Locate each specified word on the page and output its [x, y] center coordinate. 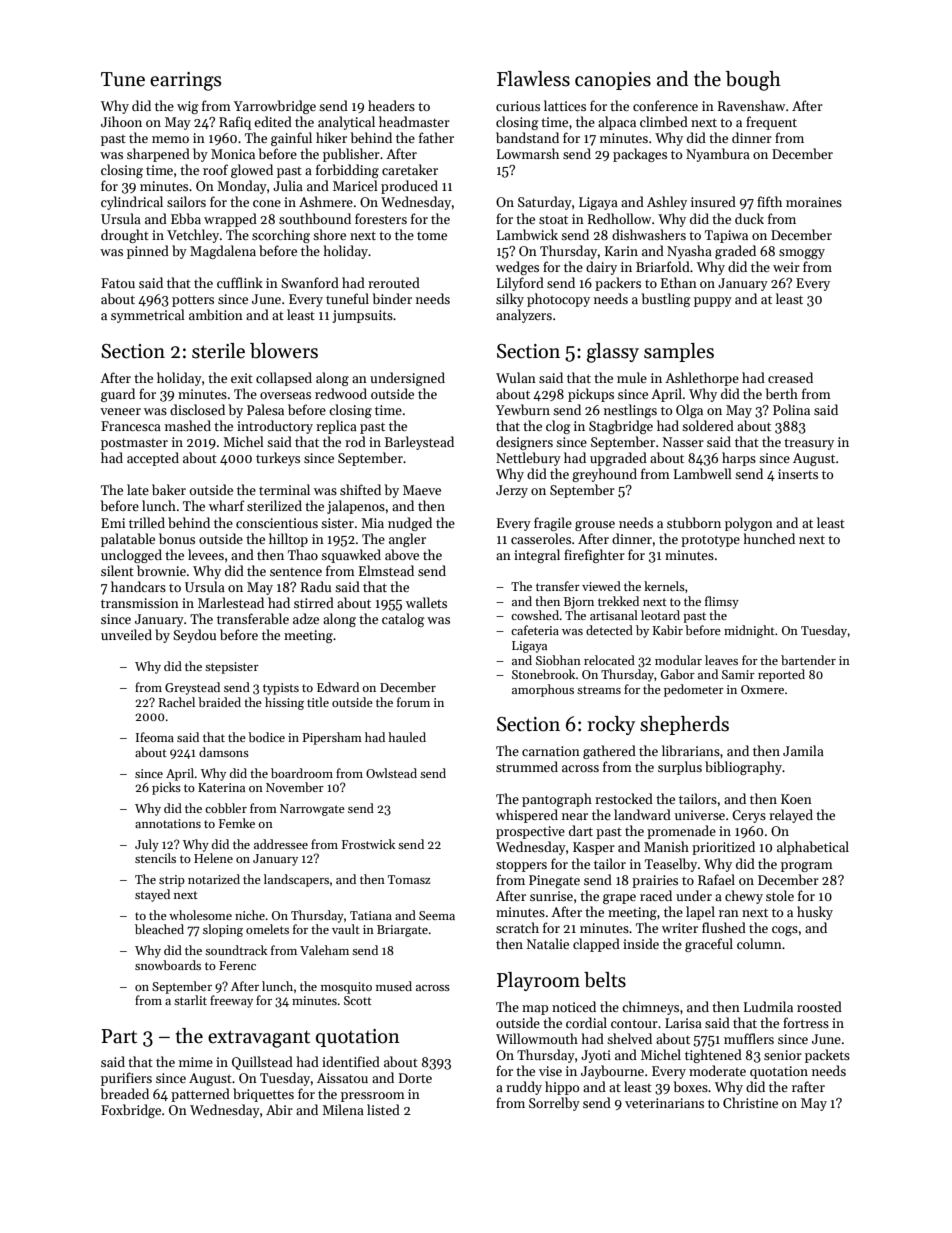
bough [753, 81]
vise [550, 1071]
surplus [680, 768]
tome [432, 236]
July [147, 845]
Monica [233, 154]
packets [827, 1056]
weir [786, 267]
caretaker [410, 169]
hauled [407, 737]
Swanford [310, 282]
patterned [200, 1095]
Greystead [192, 688]
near [575, 816]
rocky [611, 725]
